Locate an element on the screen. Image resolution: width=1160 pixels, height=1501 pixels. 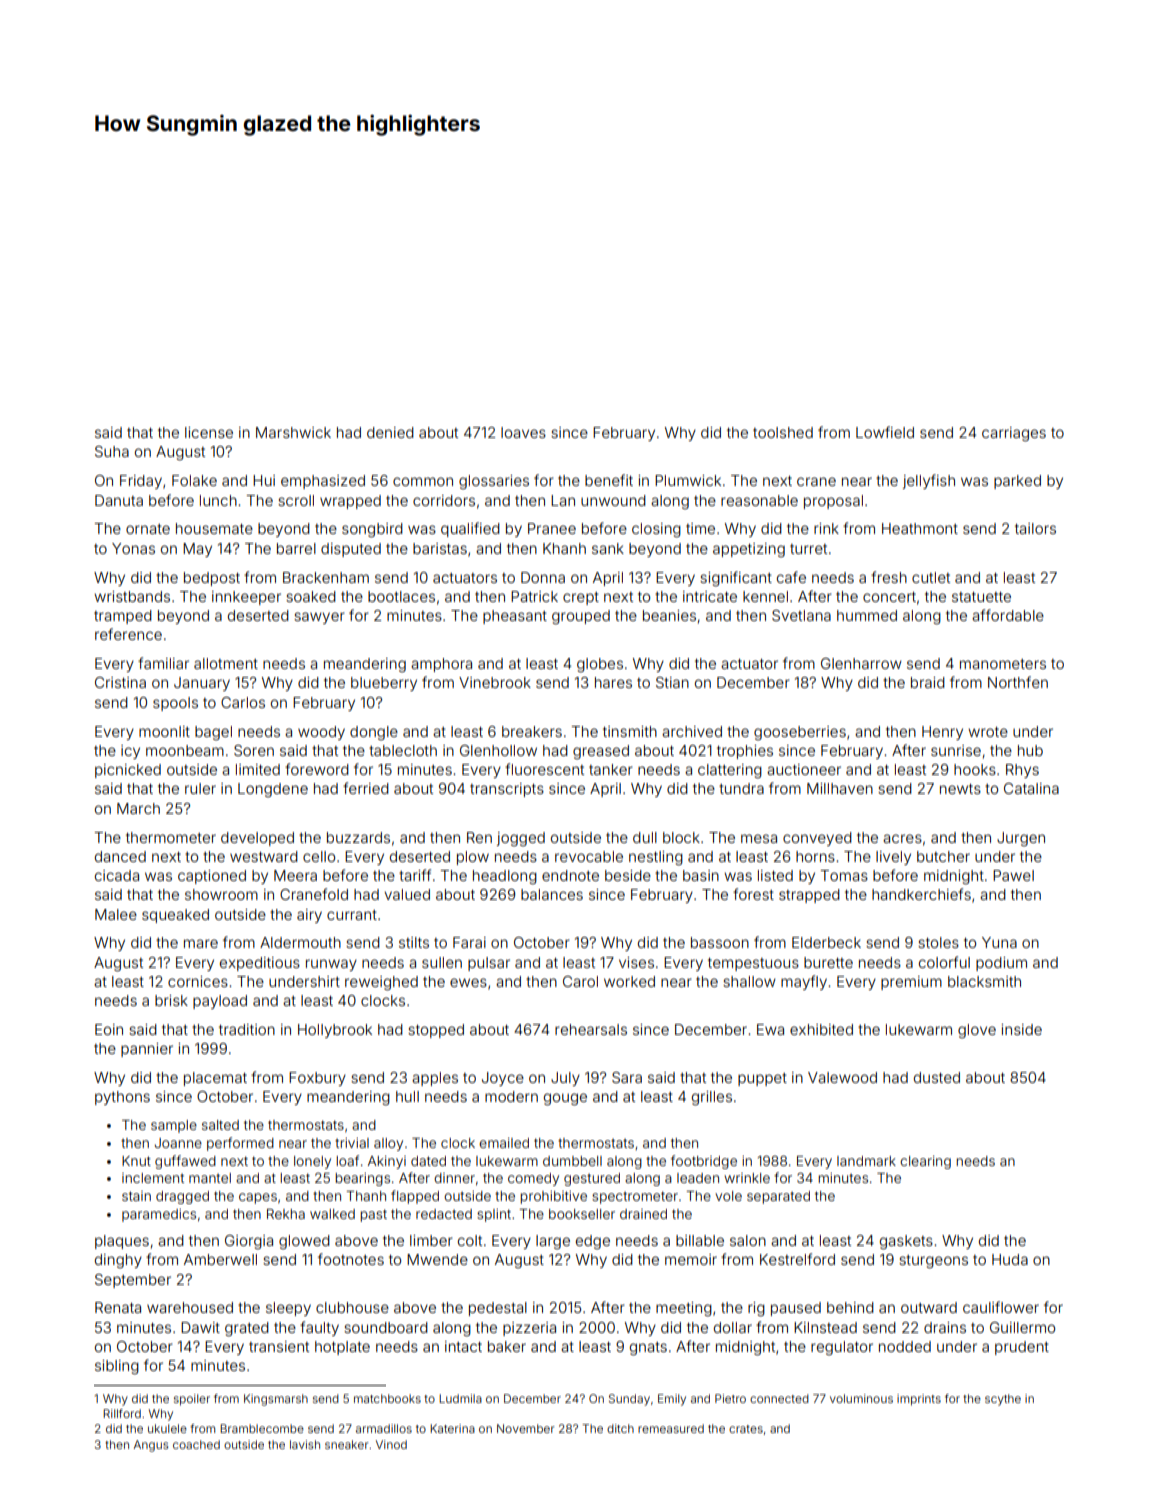
danced is located at coordinates (120, 856).
